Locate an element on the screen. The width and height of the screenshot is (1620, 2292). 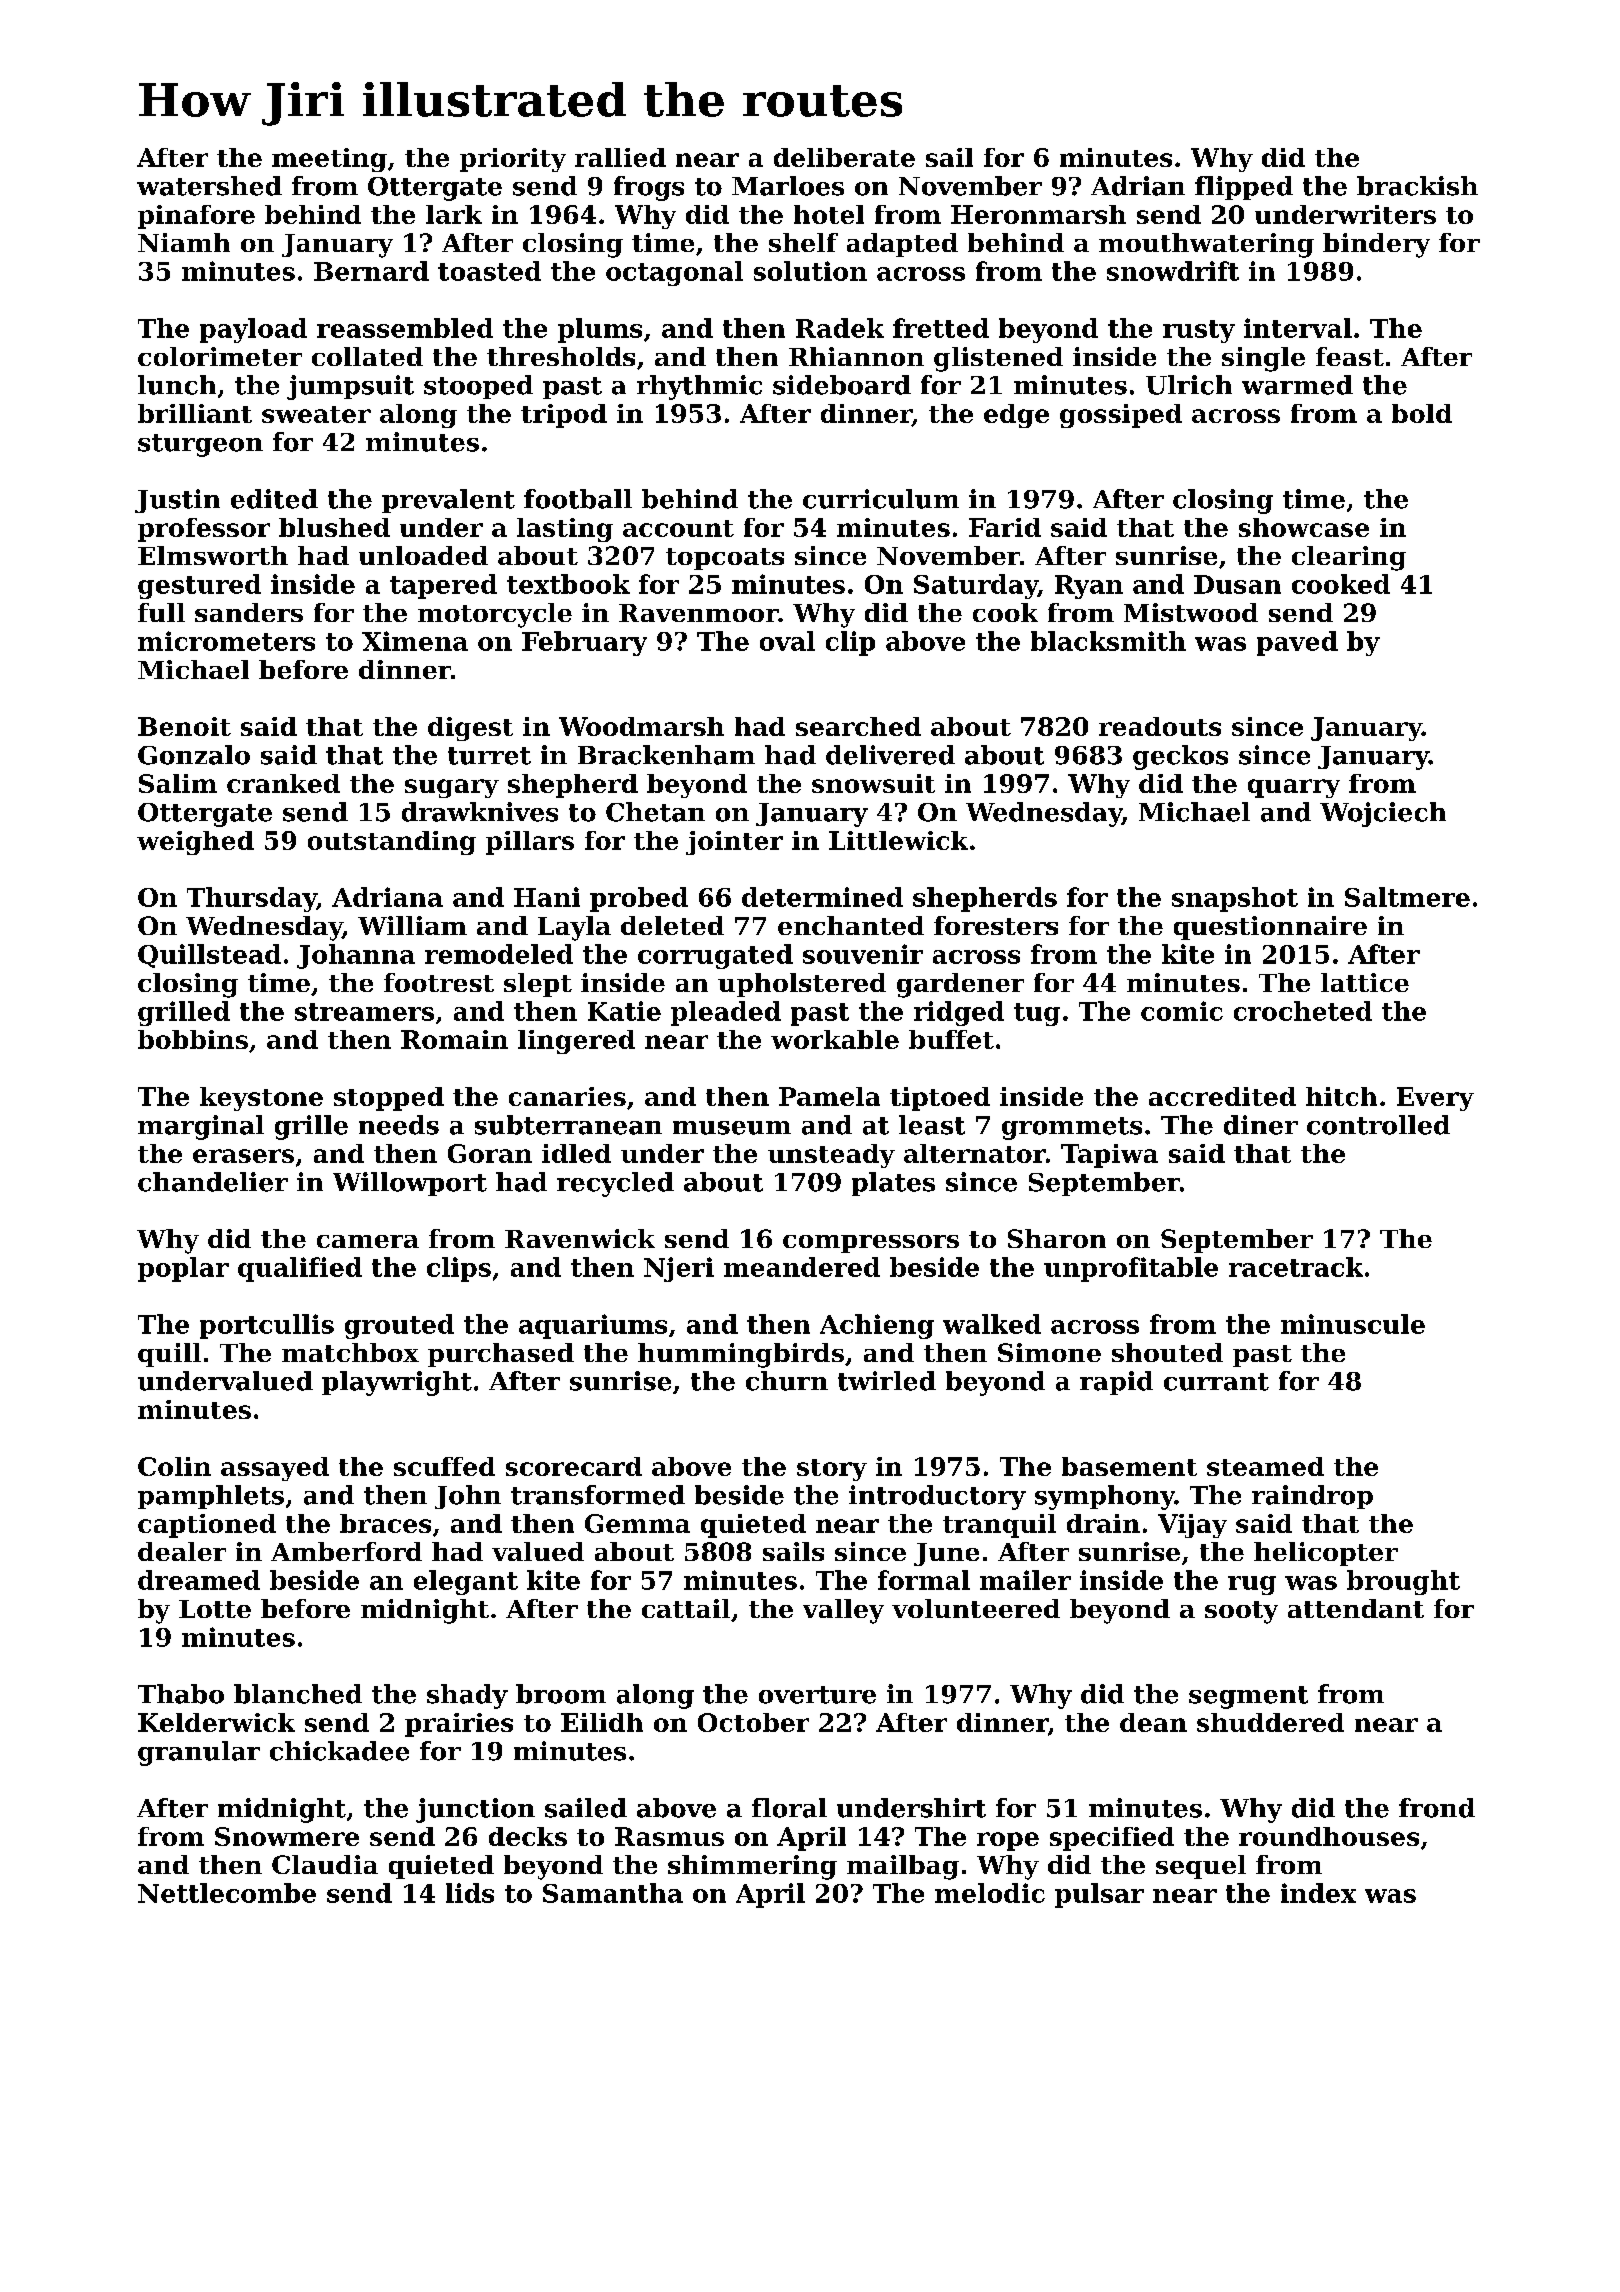
micrometers is located at coordinates (226, 641).
